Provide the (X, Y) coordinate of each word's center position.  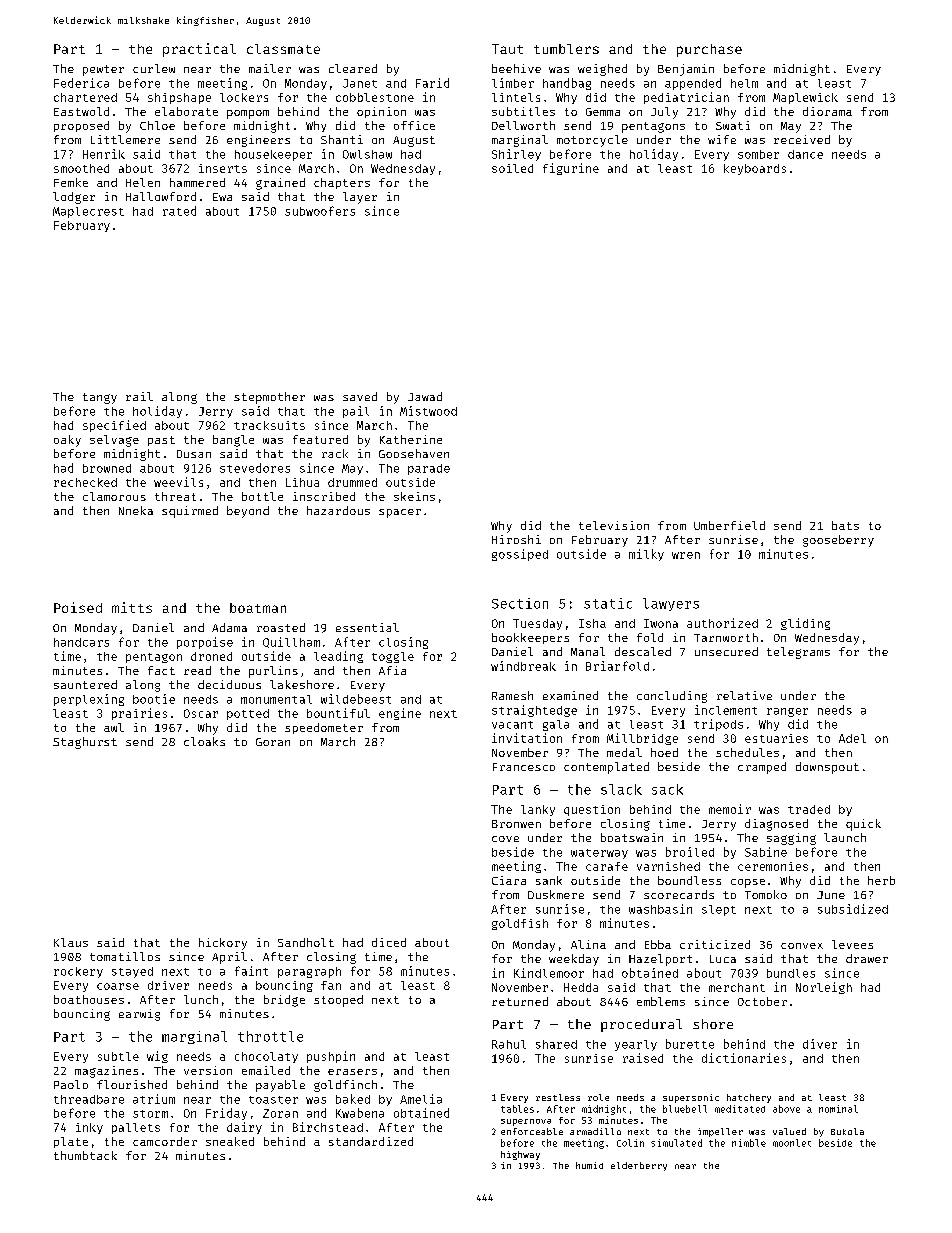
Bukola (847, 1131)
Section (520, 603)
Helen (143, 182)
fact (161, 670)
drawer (867, 958)
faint (251, 971)
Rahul (509, 1044)
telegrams (798, 653)
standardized (371, 1141)
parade (429, 469)
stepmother (269, 398)
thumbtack (85, 1155)
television (614, 525)
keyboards (755, 169)
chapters (342, 183)
